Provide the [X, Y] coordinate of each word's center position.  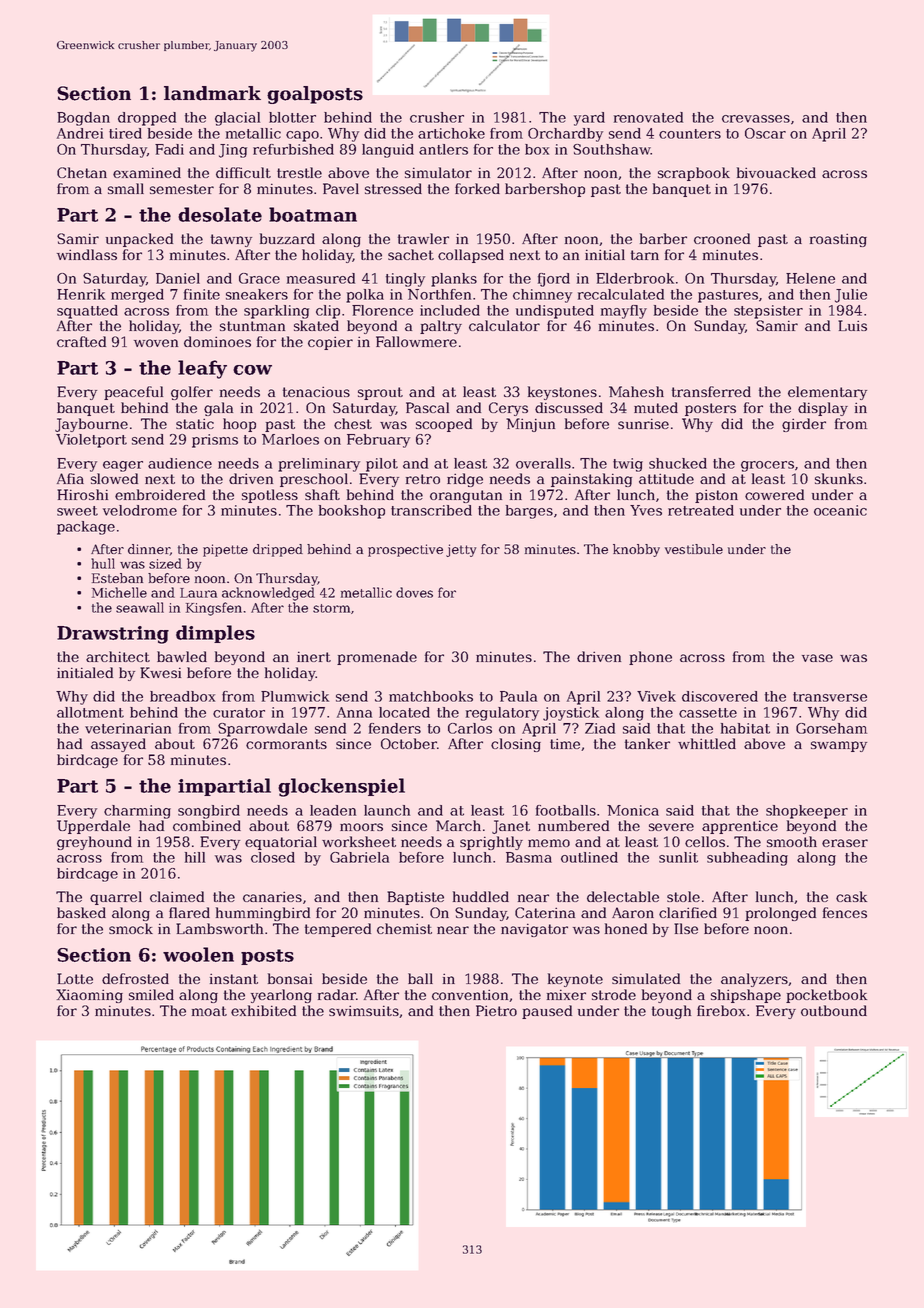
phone [650, 658]
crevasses [756, 119]
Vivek [656, 696]
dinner [149, 550]
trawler [423, 238]
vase [817, 658]
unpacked [139, 240]
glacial [237, 119]
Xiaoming [89, 996]
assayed [118, 745]
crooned [722, 238]
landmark [212, 93]
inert [314, 656]
